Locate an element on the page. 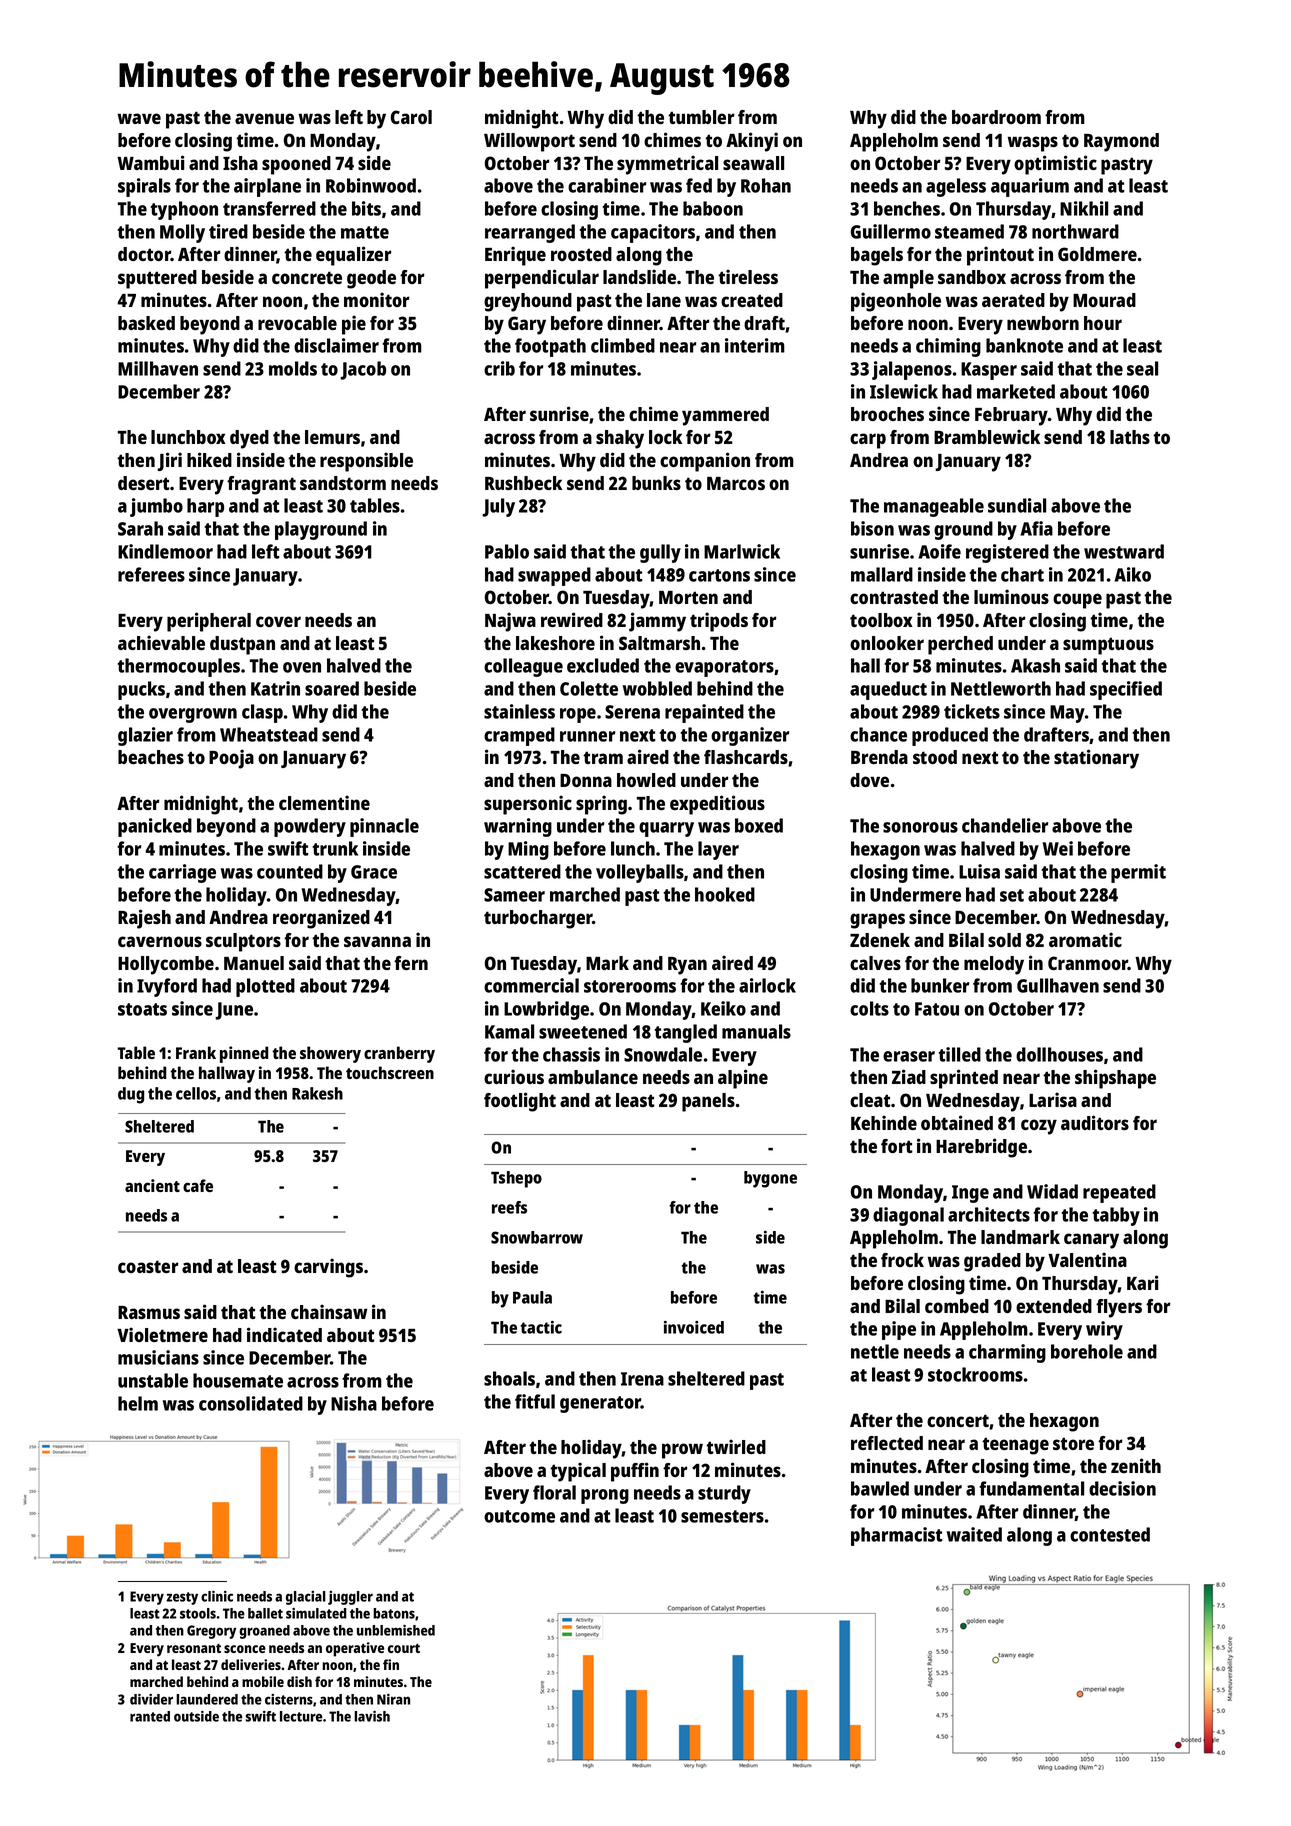 The height and width of the page is (1826, 1291). helm is located at coordinates (138, 1403).
